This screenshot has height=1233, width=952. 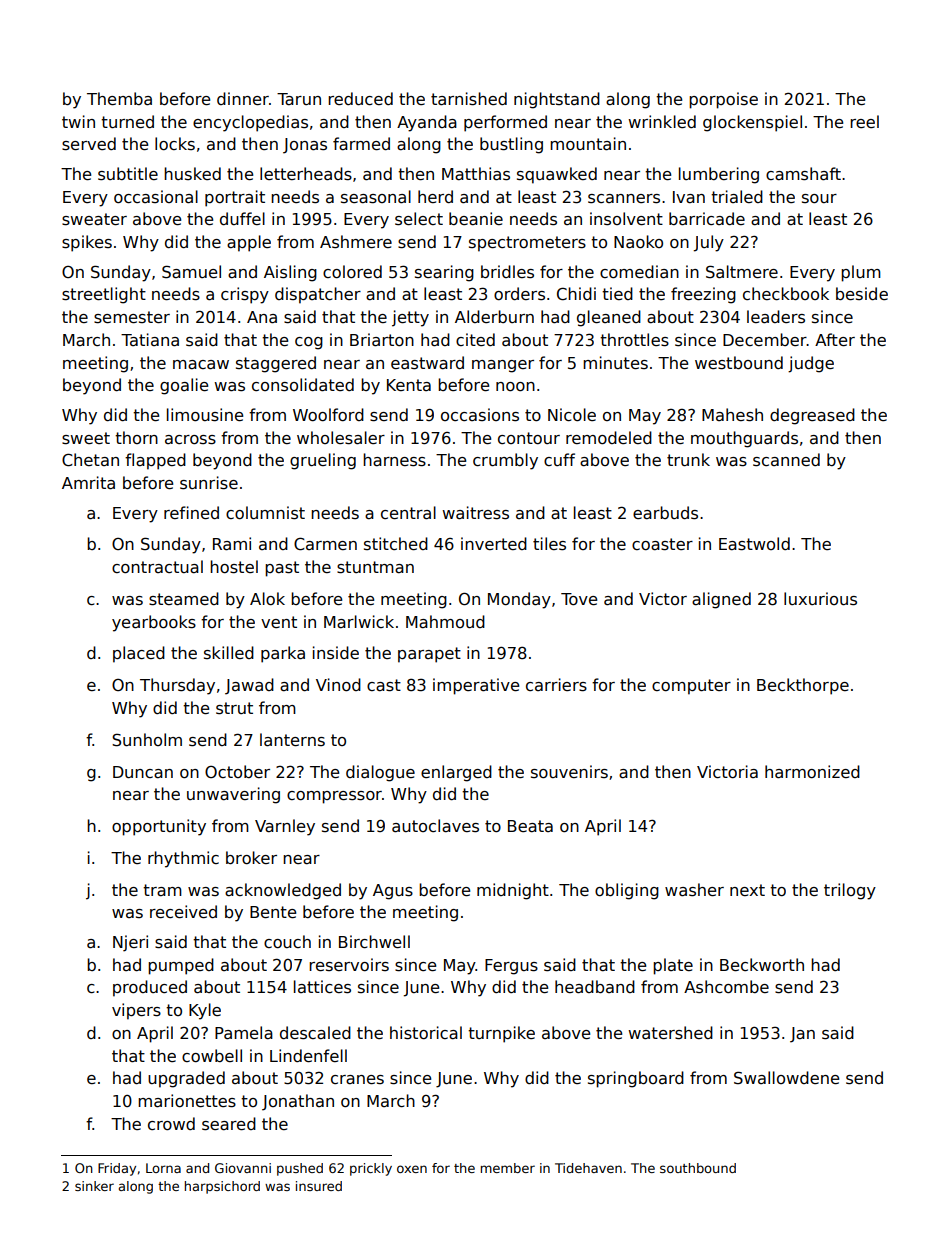 I want to click on oxen, so click(x=412, y=1169).
